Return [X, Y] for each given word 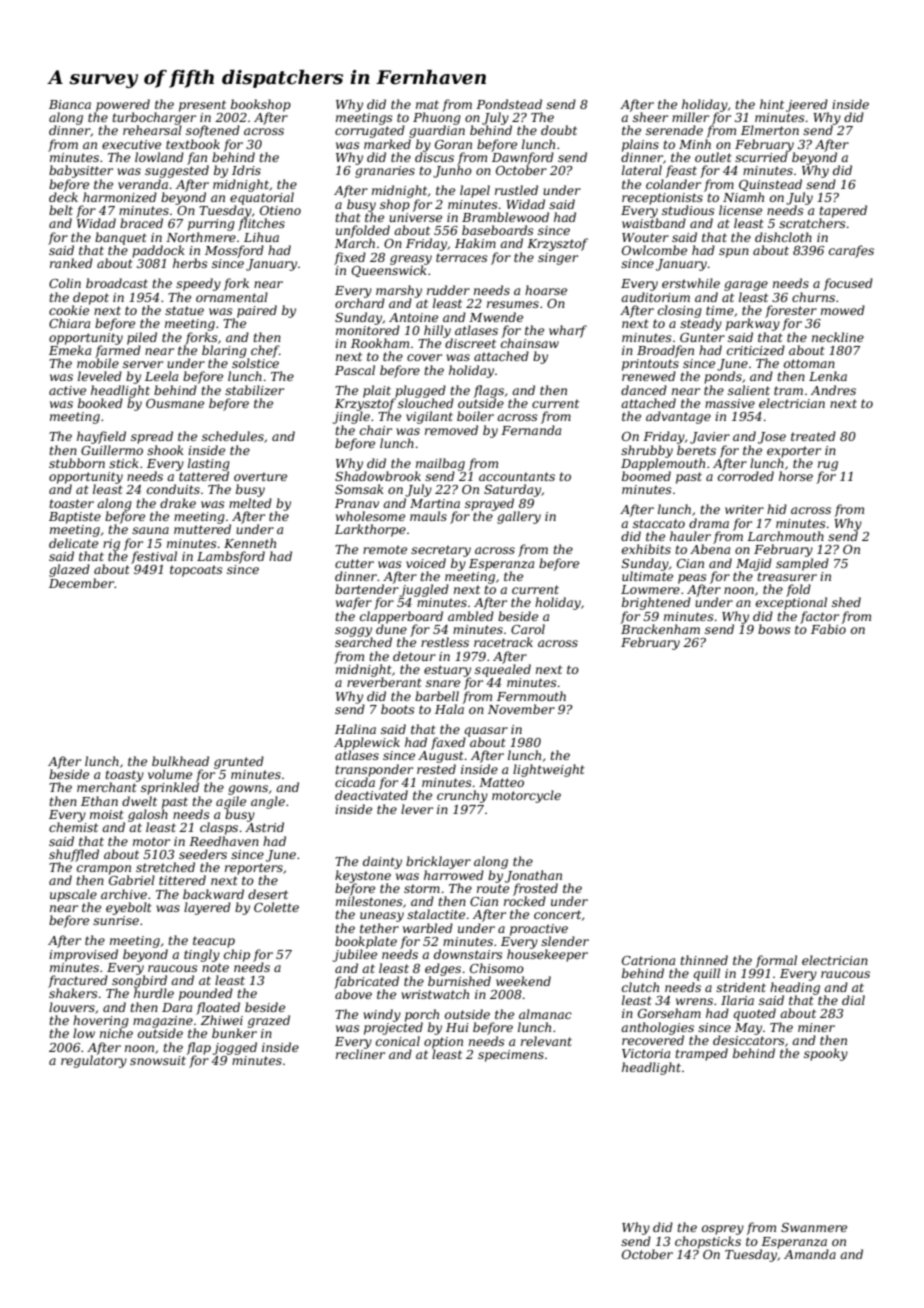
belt [61, 210]
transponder [374, 770]
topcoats [196, 571]
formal [776, 961]
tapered [843, 211]
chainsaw [530, 343]
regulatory [94, 1061]
